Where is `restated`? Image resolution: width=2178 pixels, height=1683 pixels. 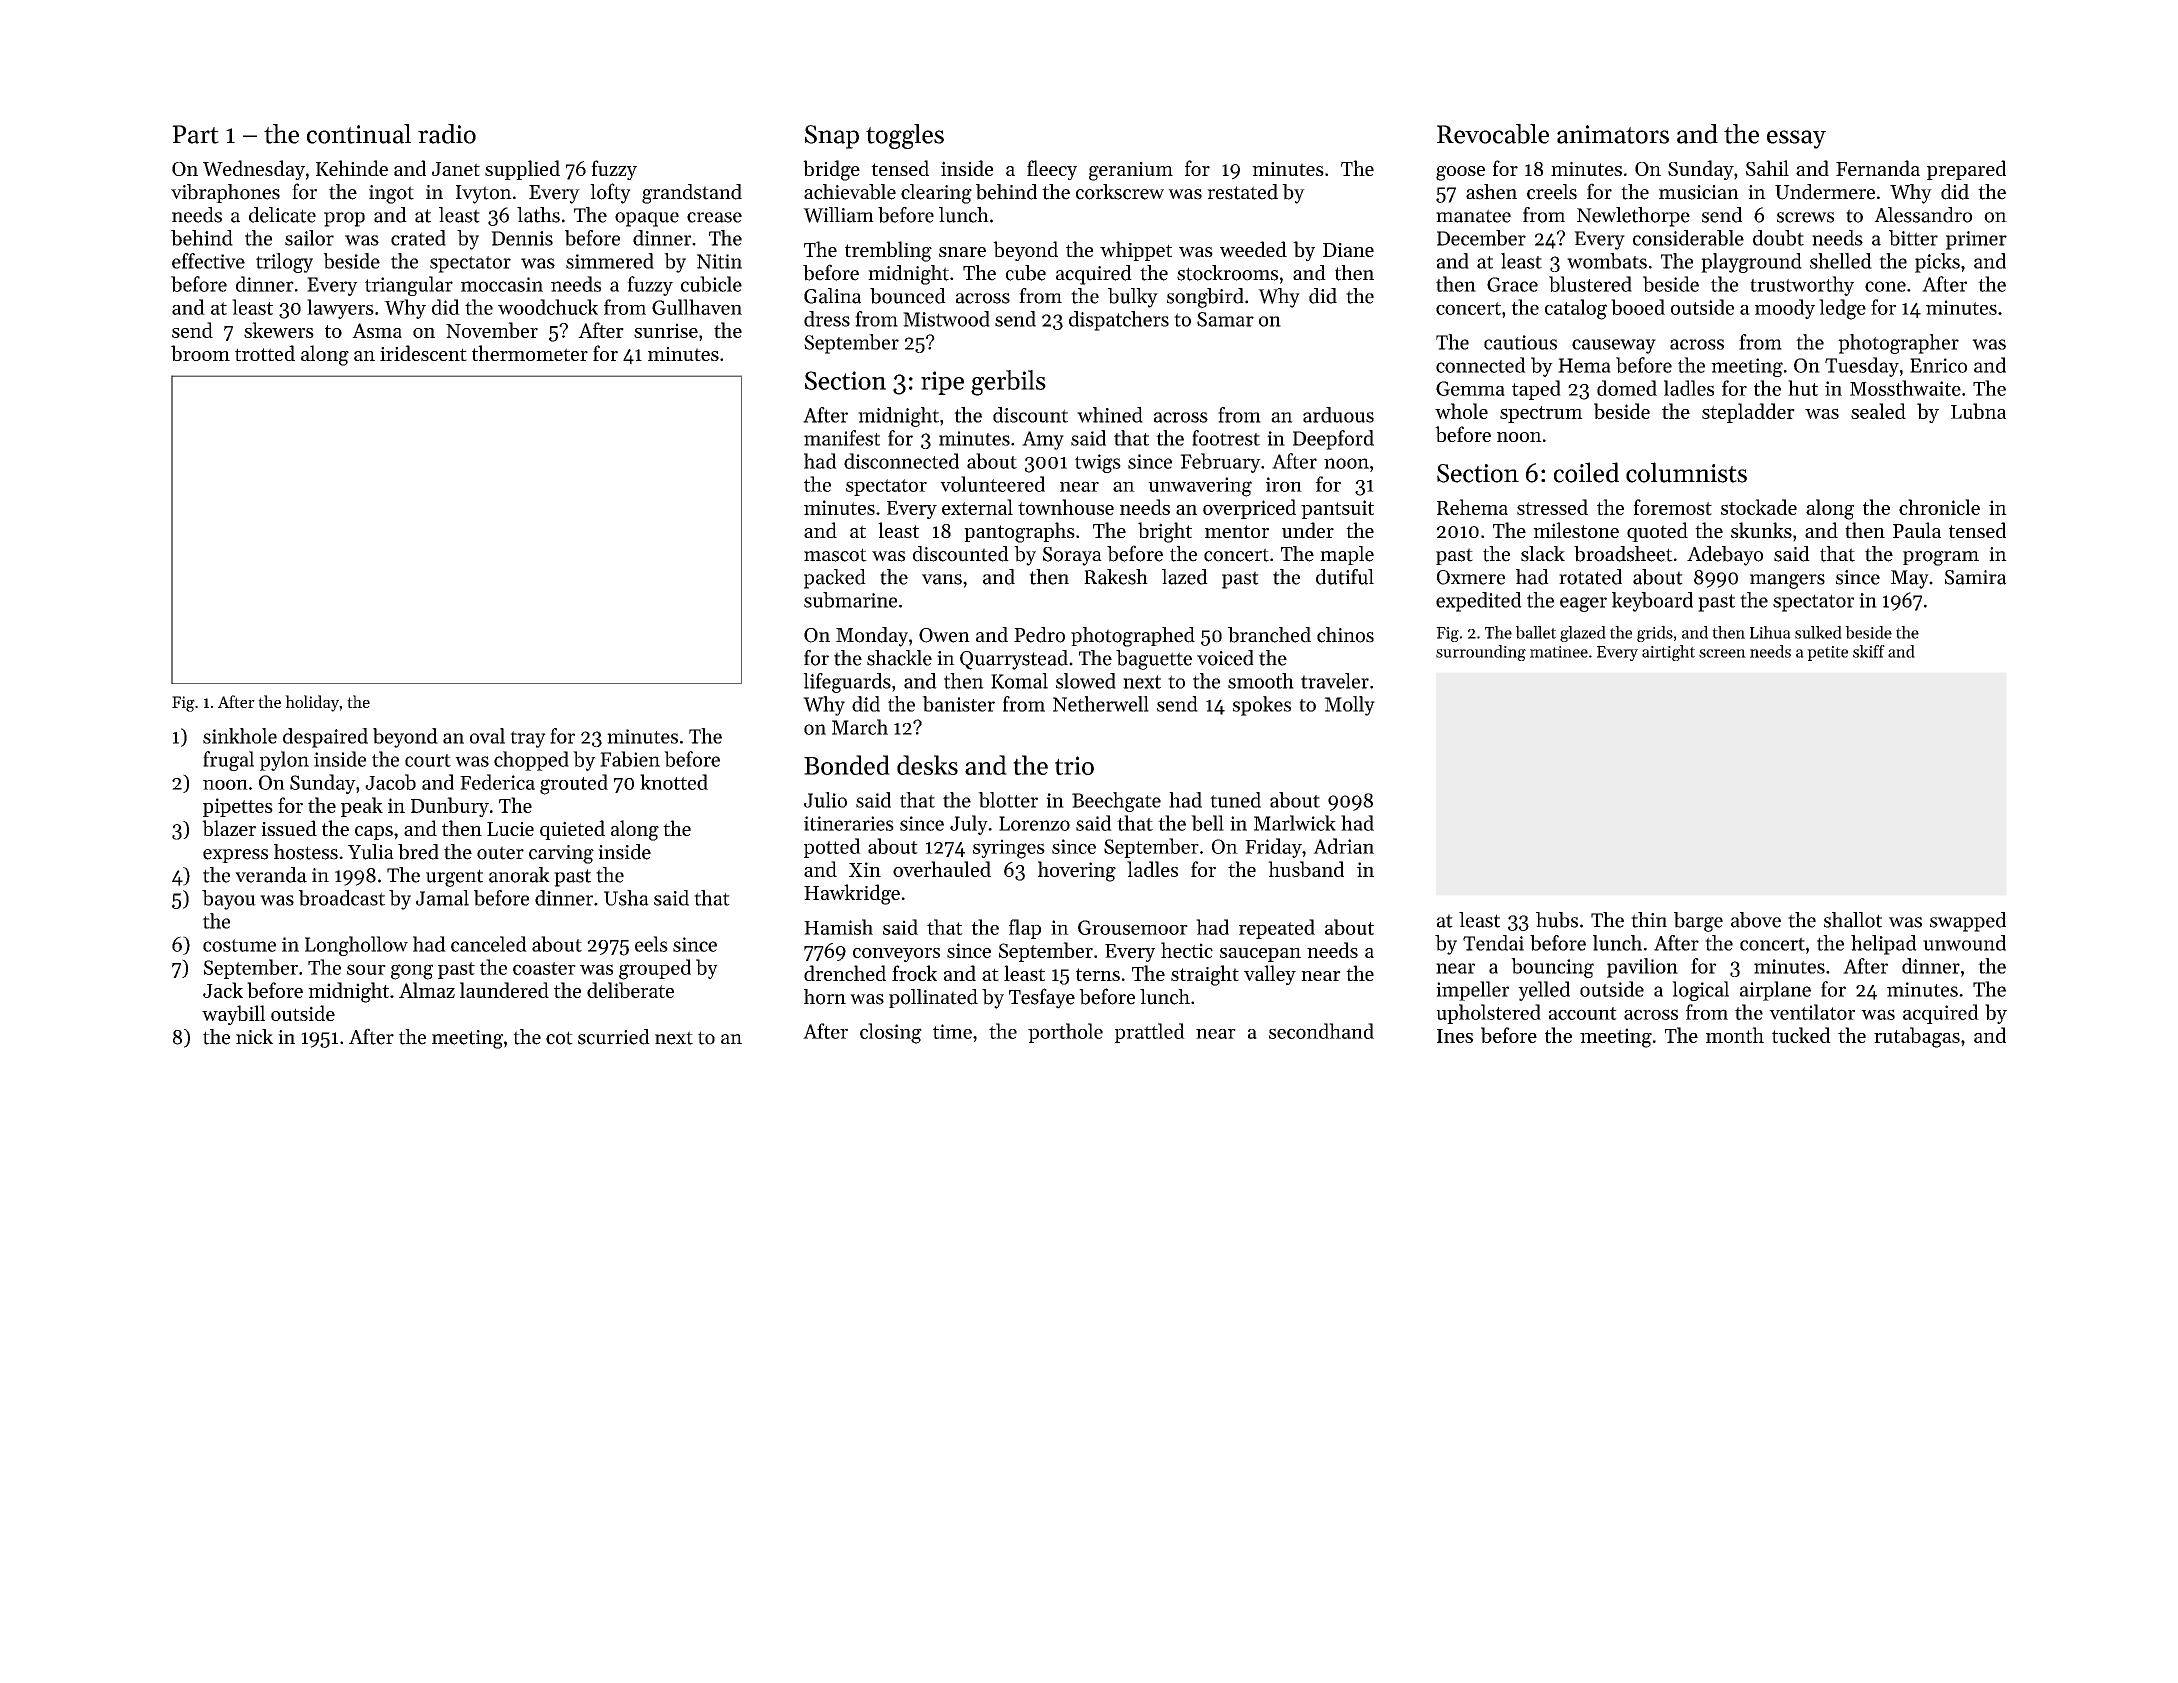
restated is located at coordinates (1242, 192).
